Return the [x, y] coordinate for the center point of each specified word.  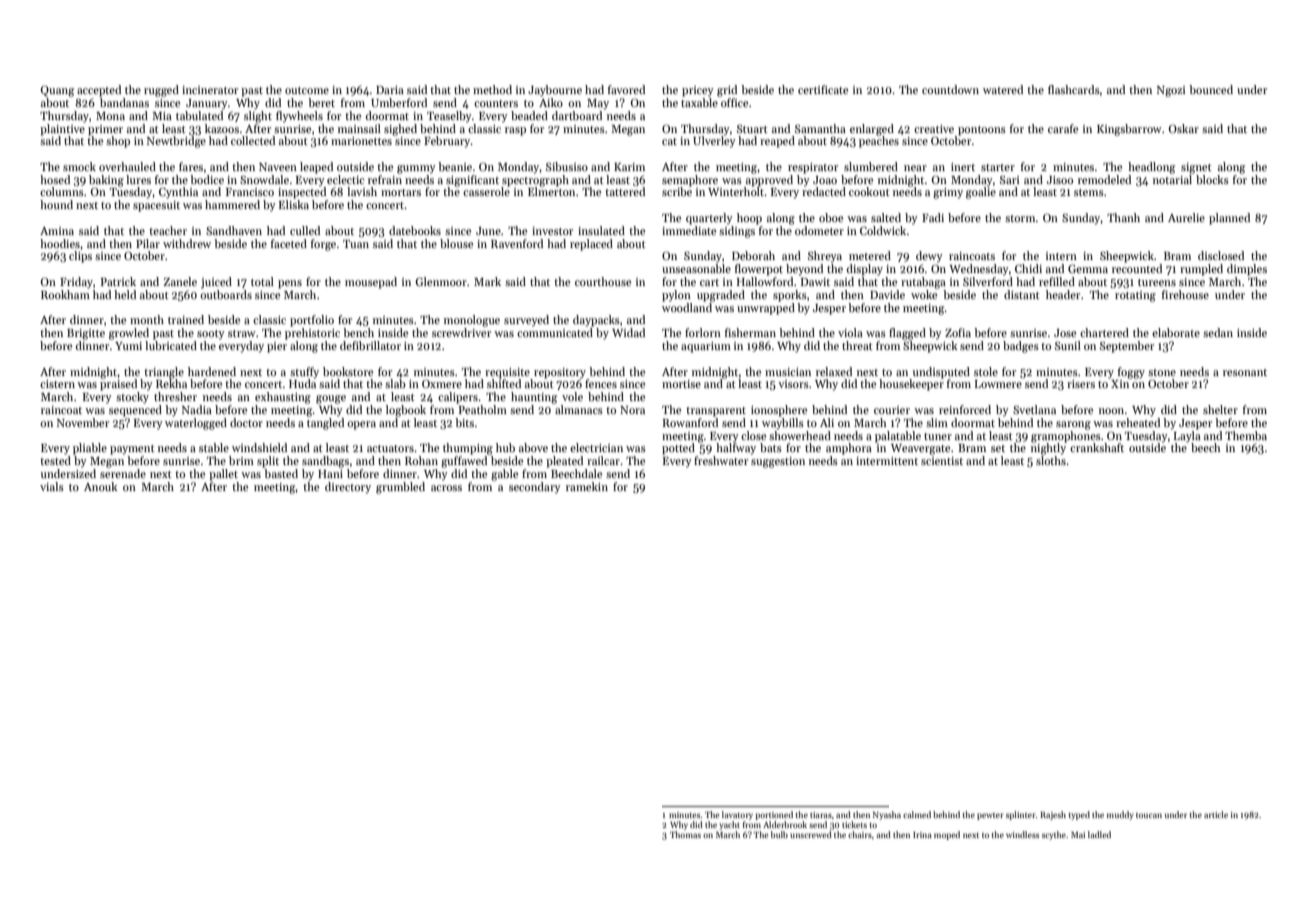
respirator [813, 168]
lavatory [737, 815]
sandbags [325, 462]
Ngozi [1171, 91]
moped [947, 835]
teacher [168, 230]
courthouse [603, 281]
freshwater [721, 460]
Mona [110, 116]
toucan [1149, 815]
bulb [779, 834]
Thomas [685, 834]
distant [1022, 294]
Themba [1246, 435]
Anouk [101, 486]
